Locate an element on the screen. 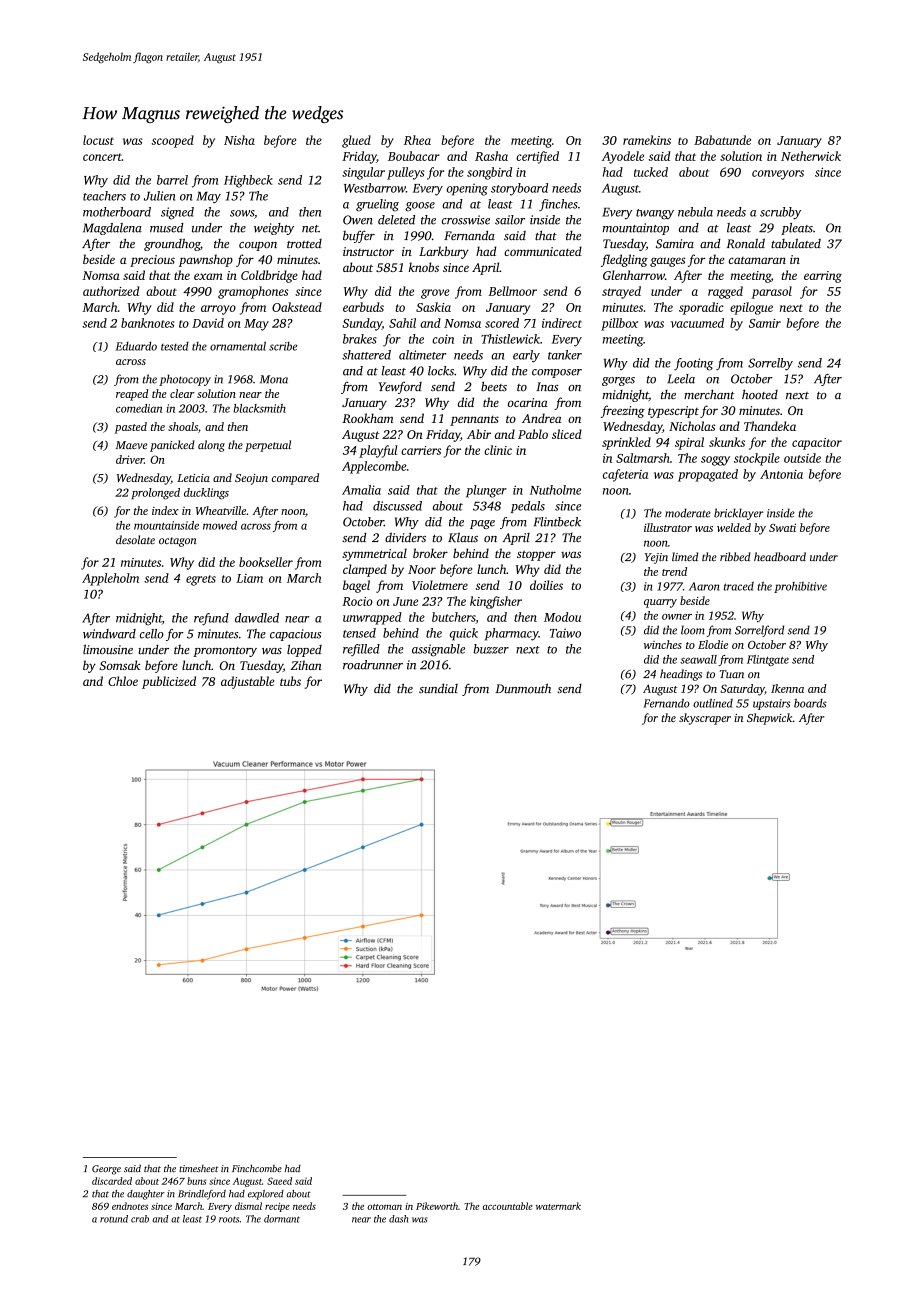 Image resolution: width=924 pixels, height=1308 pixels. limousine is located at coordinates (108, 649).
